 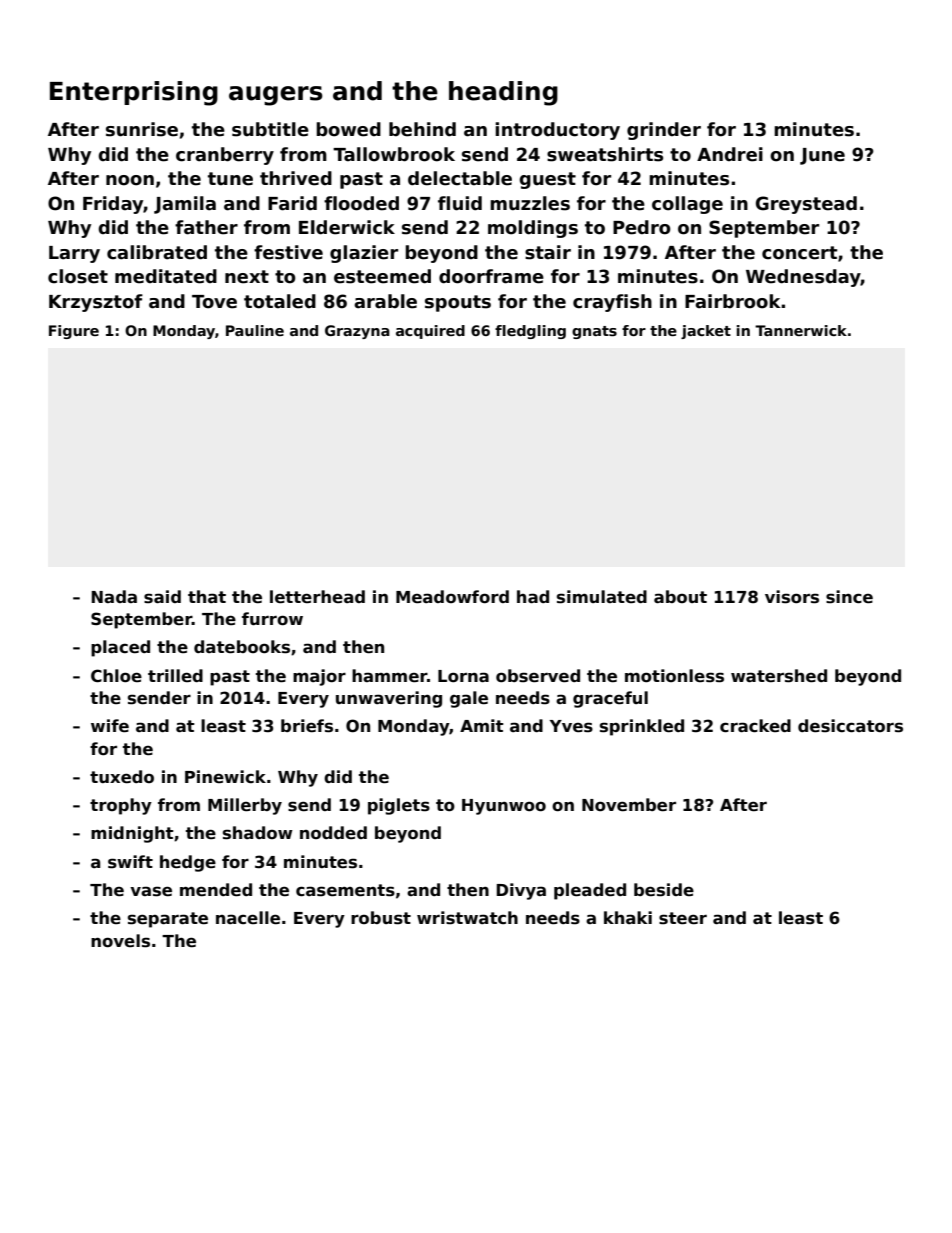 I want to click on acquired, so click(x=430, y=332).
